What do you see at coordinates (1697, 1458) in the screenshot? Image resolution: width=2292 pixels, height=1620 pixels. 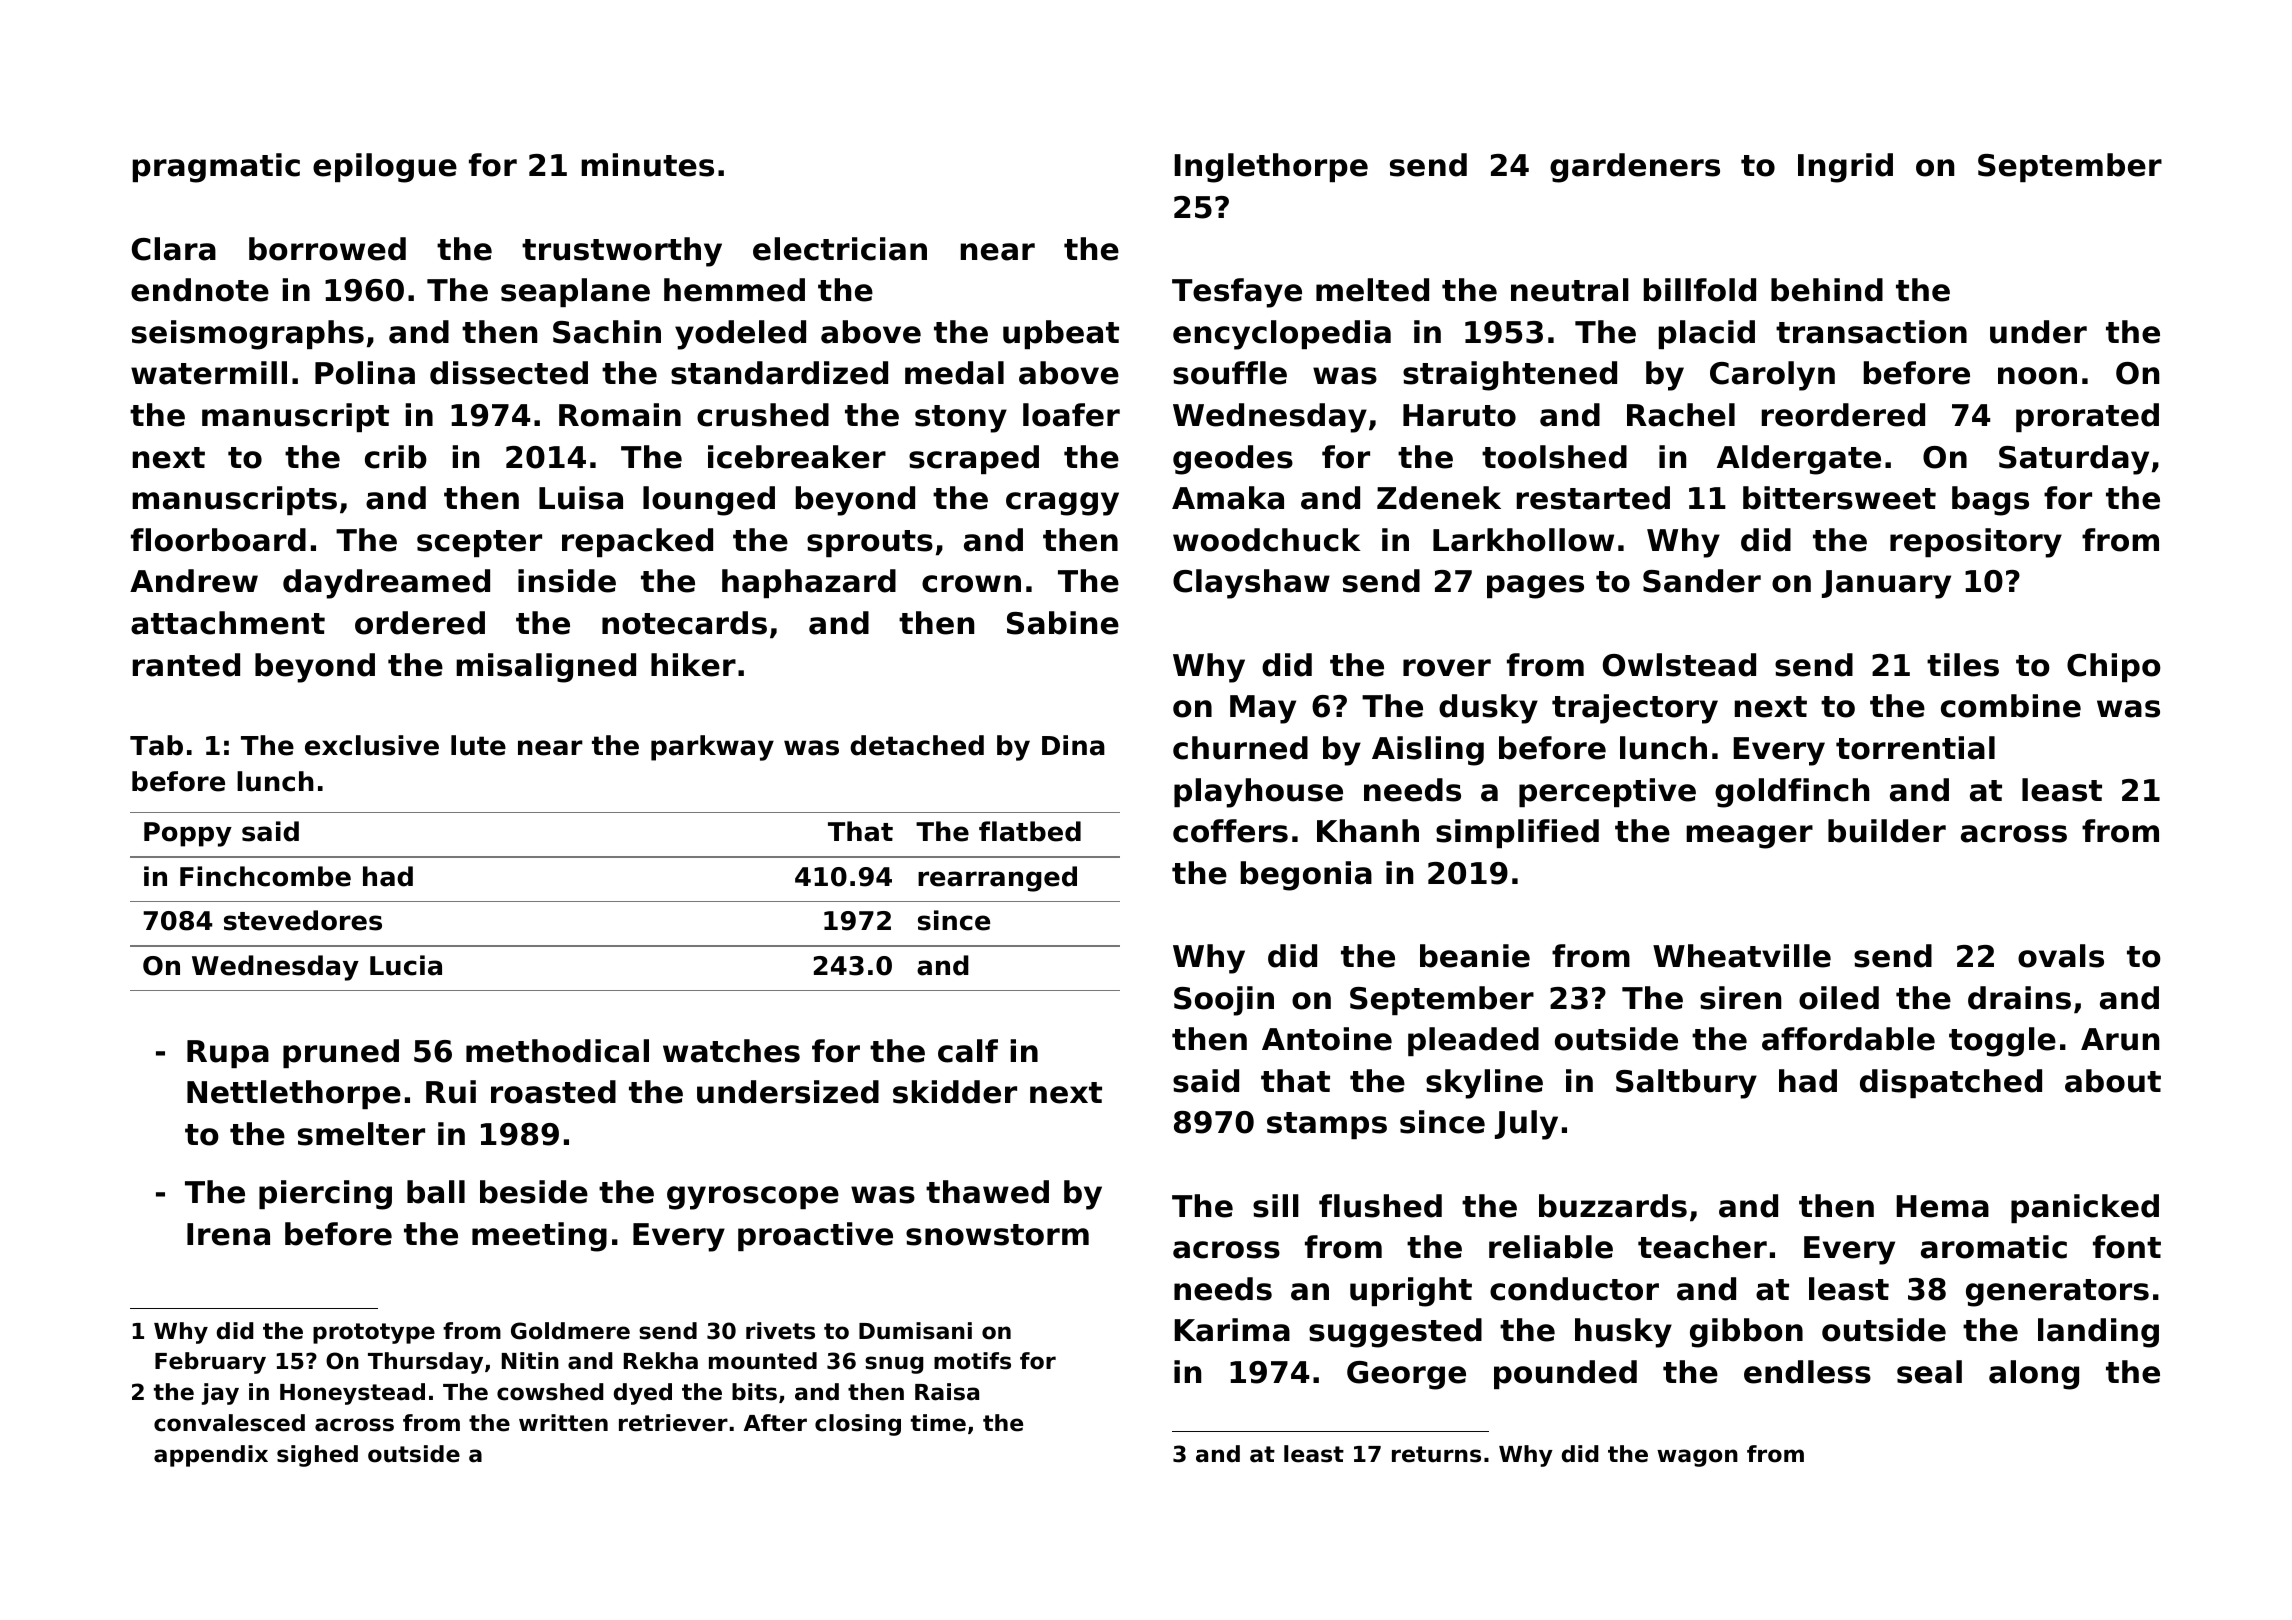 I see `wagon` at bounding box center [1697, 1458].
